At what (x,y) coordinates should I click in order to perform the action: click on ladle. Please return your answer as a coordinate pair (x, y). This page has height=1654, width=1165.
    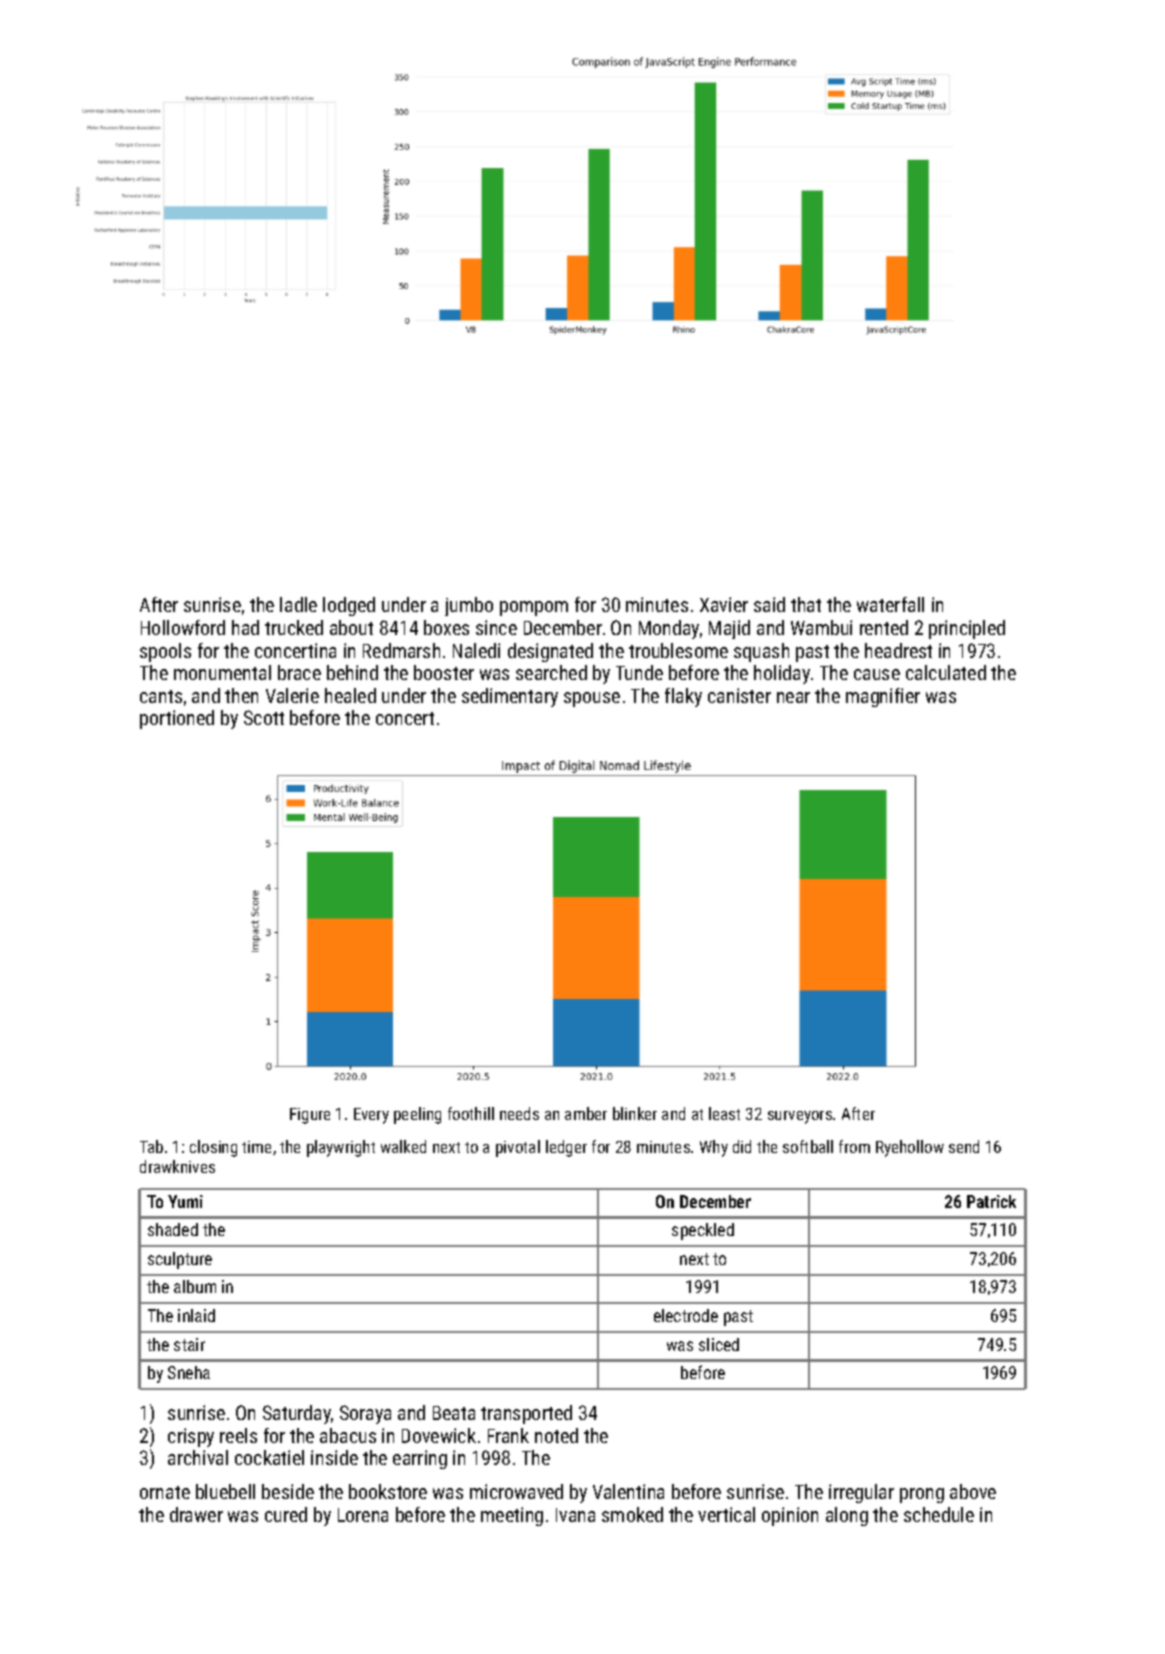
    Looking at the image, I should click on (298, 604).
